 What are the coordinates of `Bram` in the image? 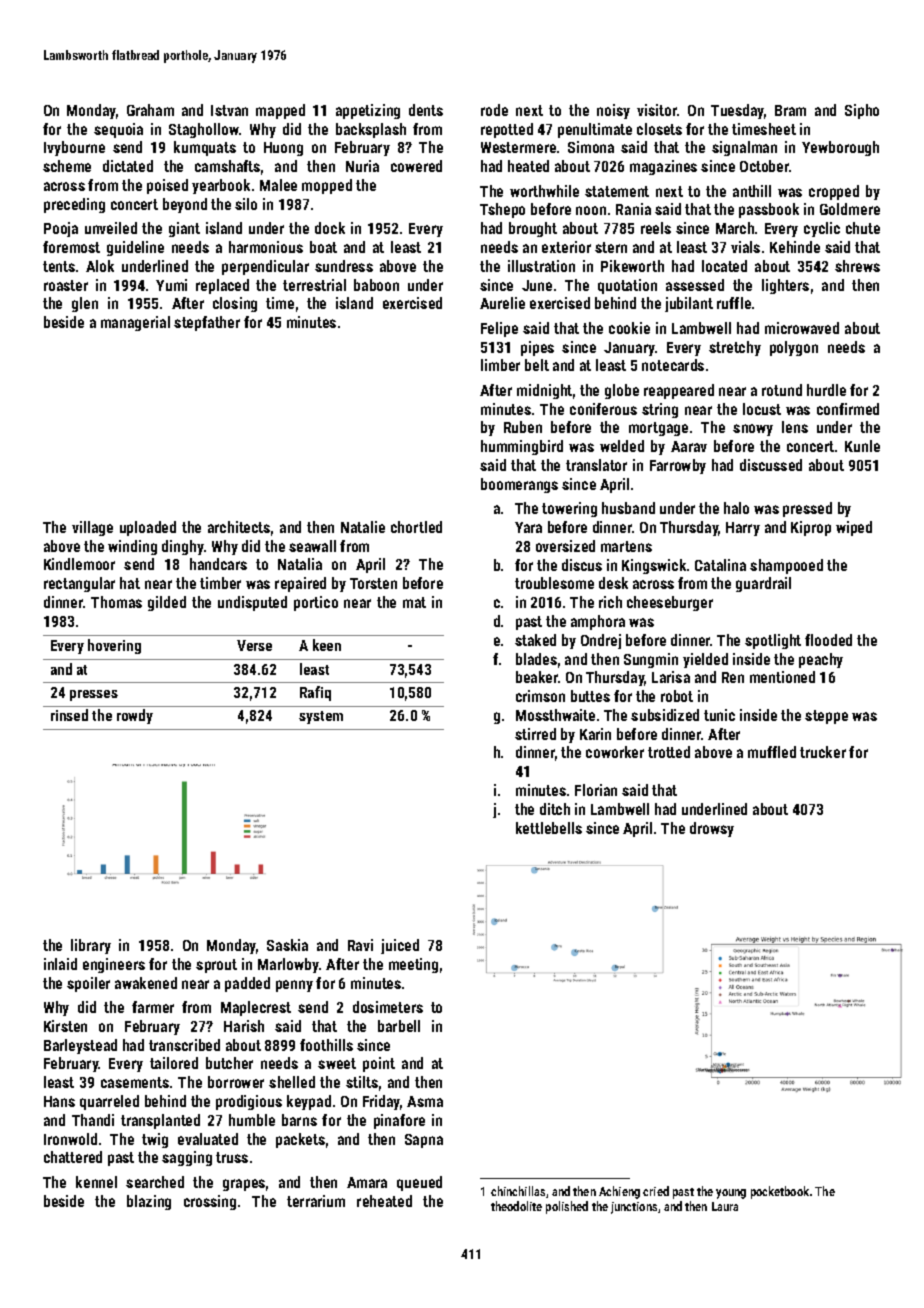 It's located at (790, 110).
